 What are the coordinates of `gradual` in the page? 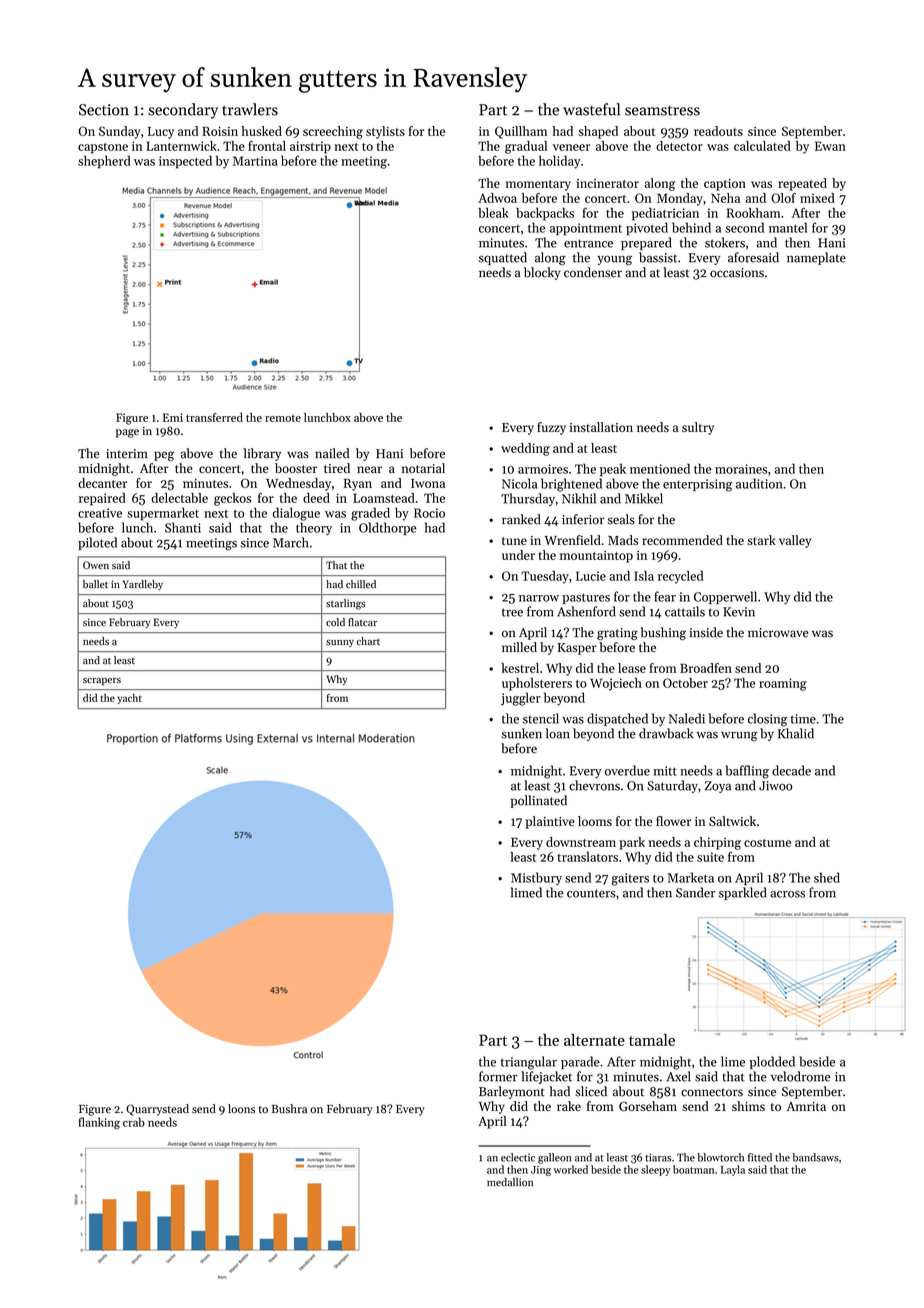 It's located at (526, 147).
